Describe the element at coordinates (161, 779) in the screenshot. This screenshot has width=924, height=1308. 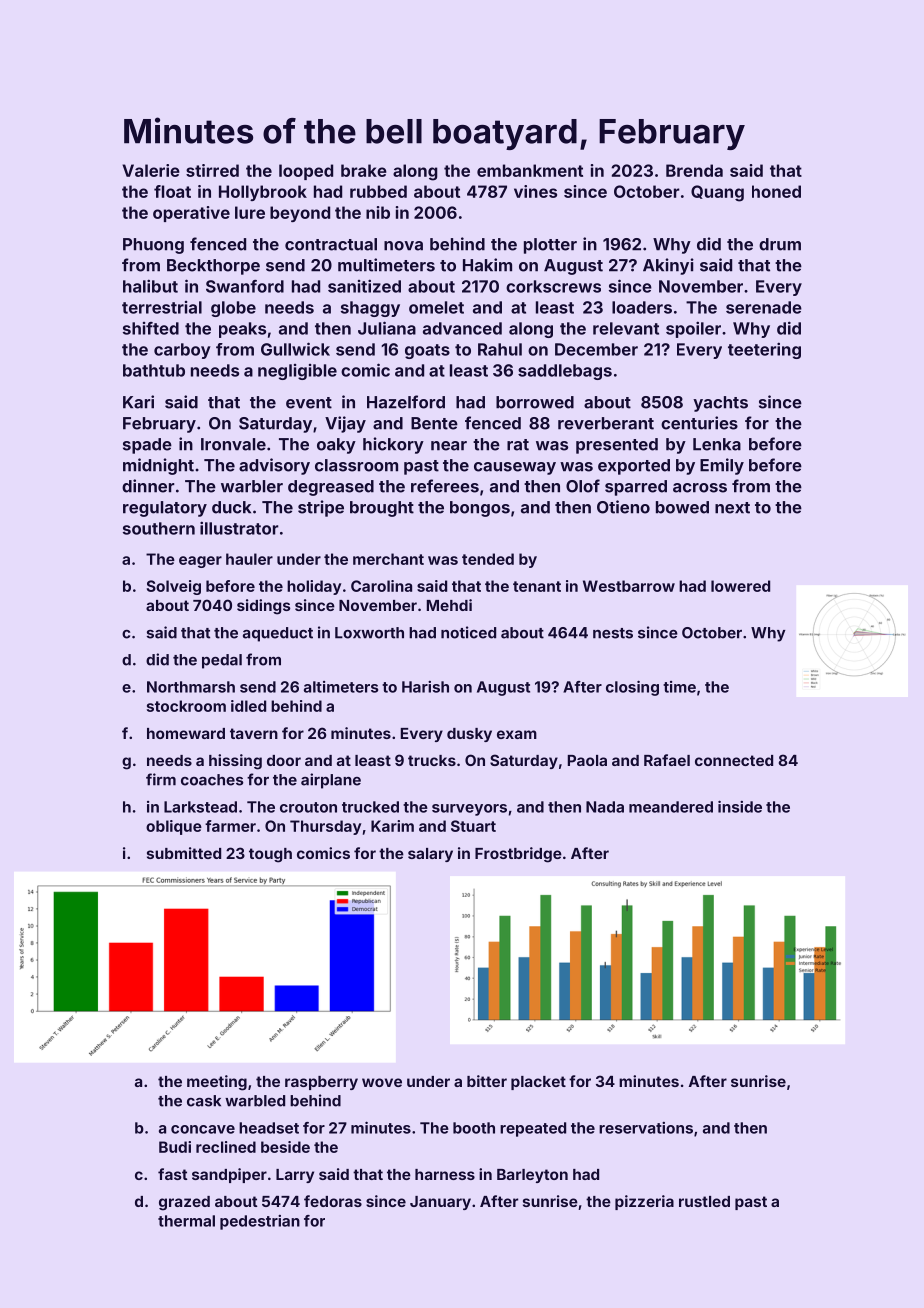
I see `firm` at that location.
